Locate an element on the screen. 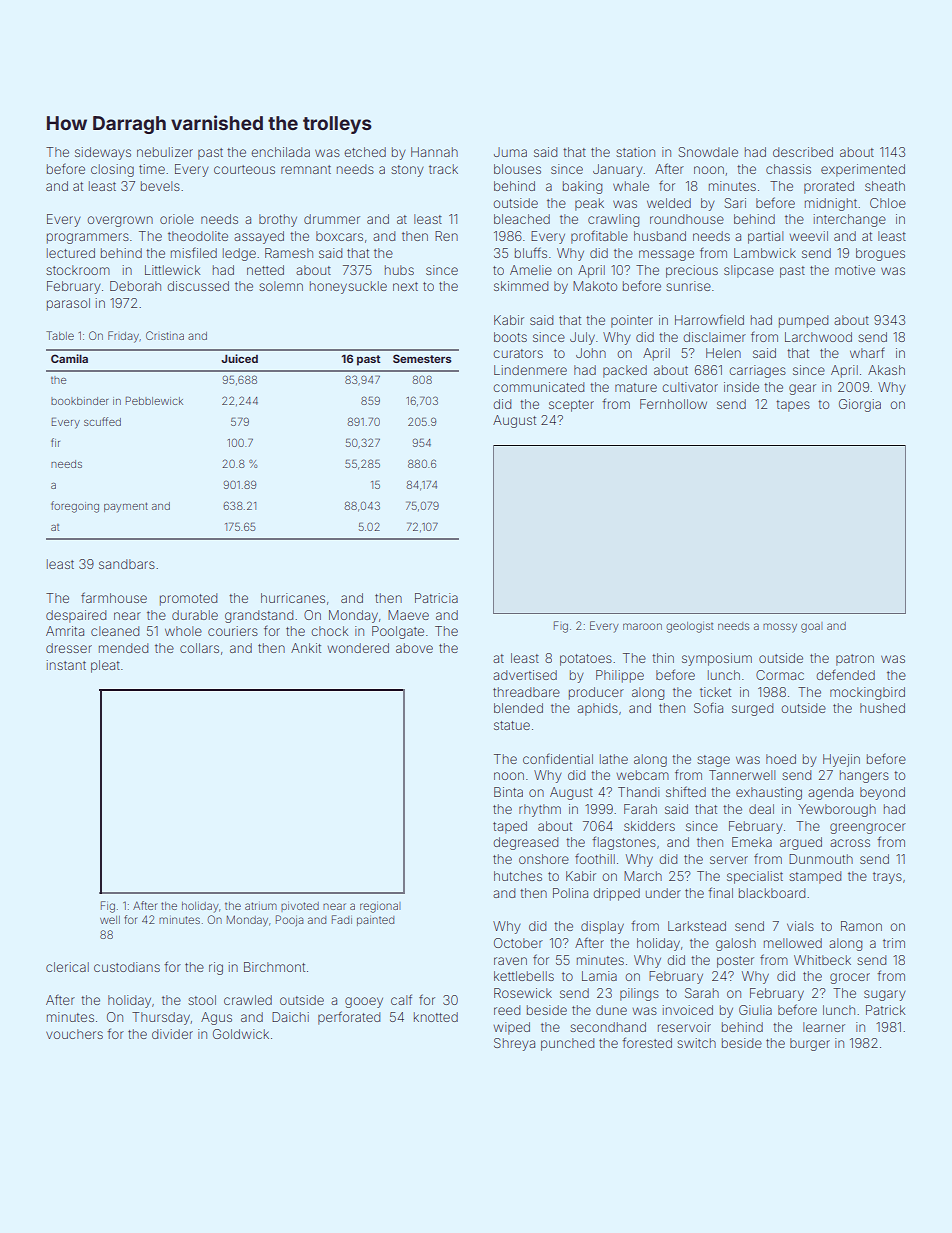  tapes is located at coordinates (793, 406).
